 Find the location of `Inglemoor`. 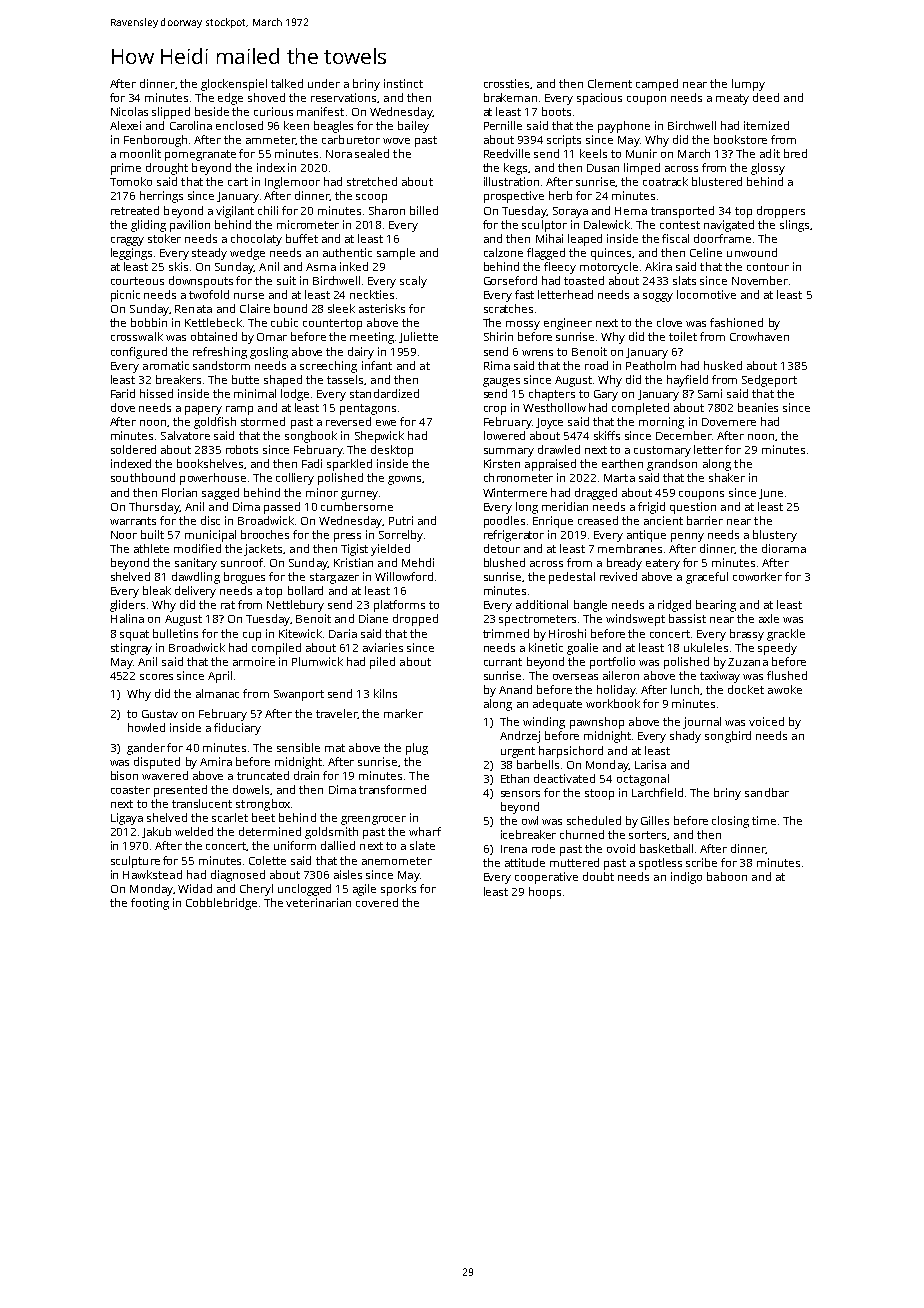

Inglemoor is located at coordinates (292, 183).
